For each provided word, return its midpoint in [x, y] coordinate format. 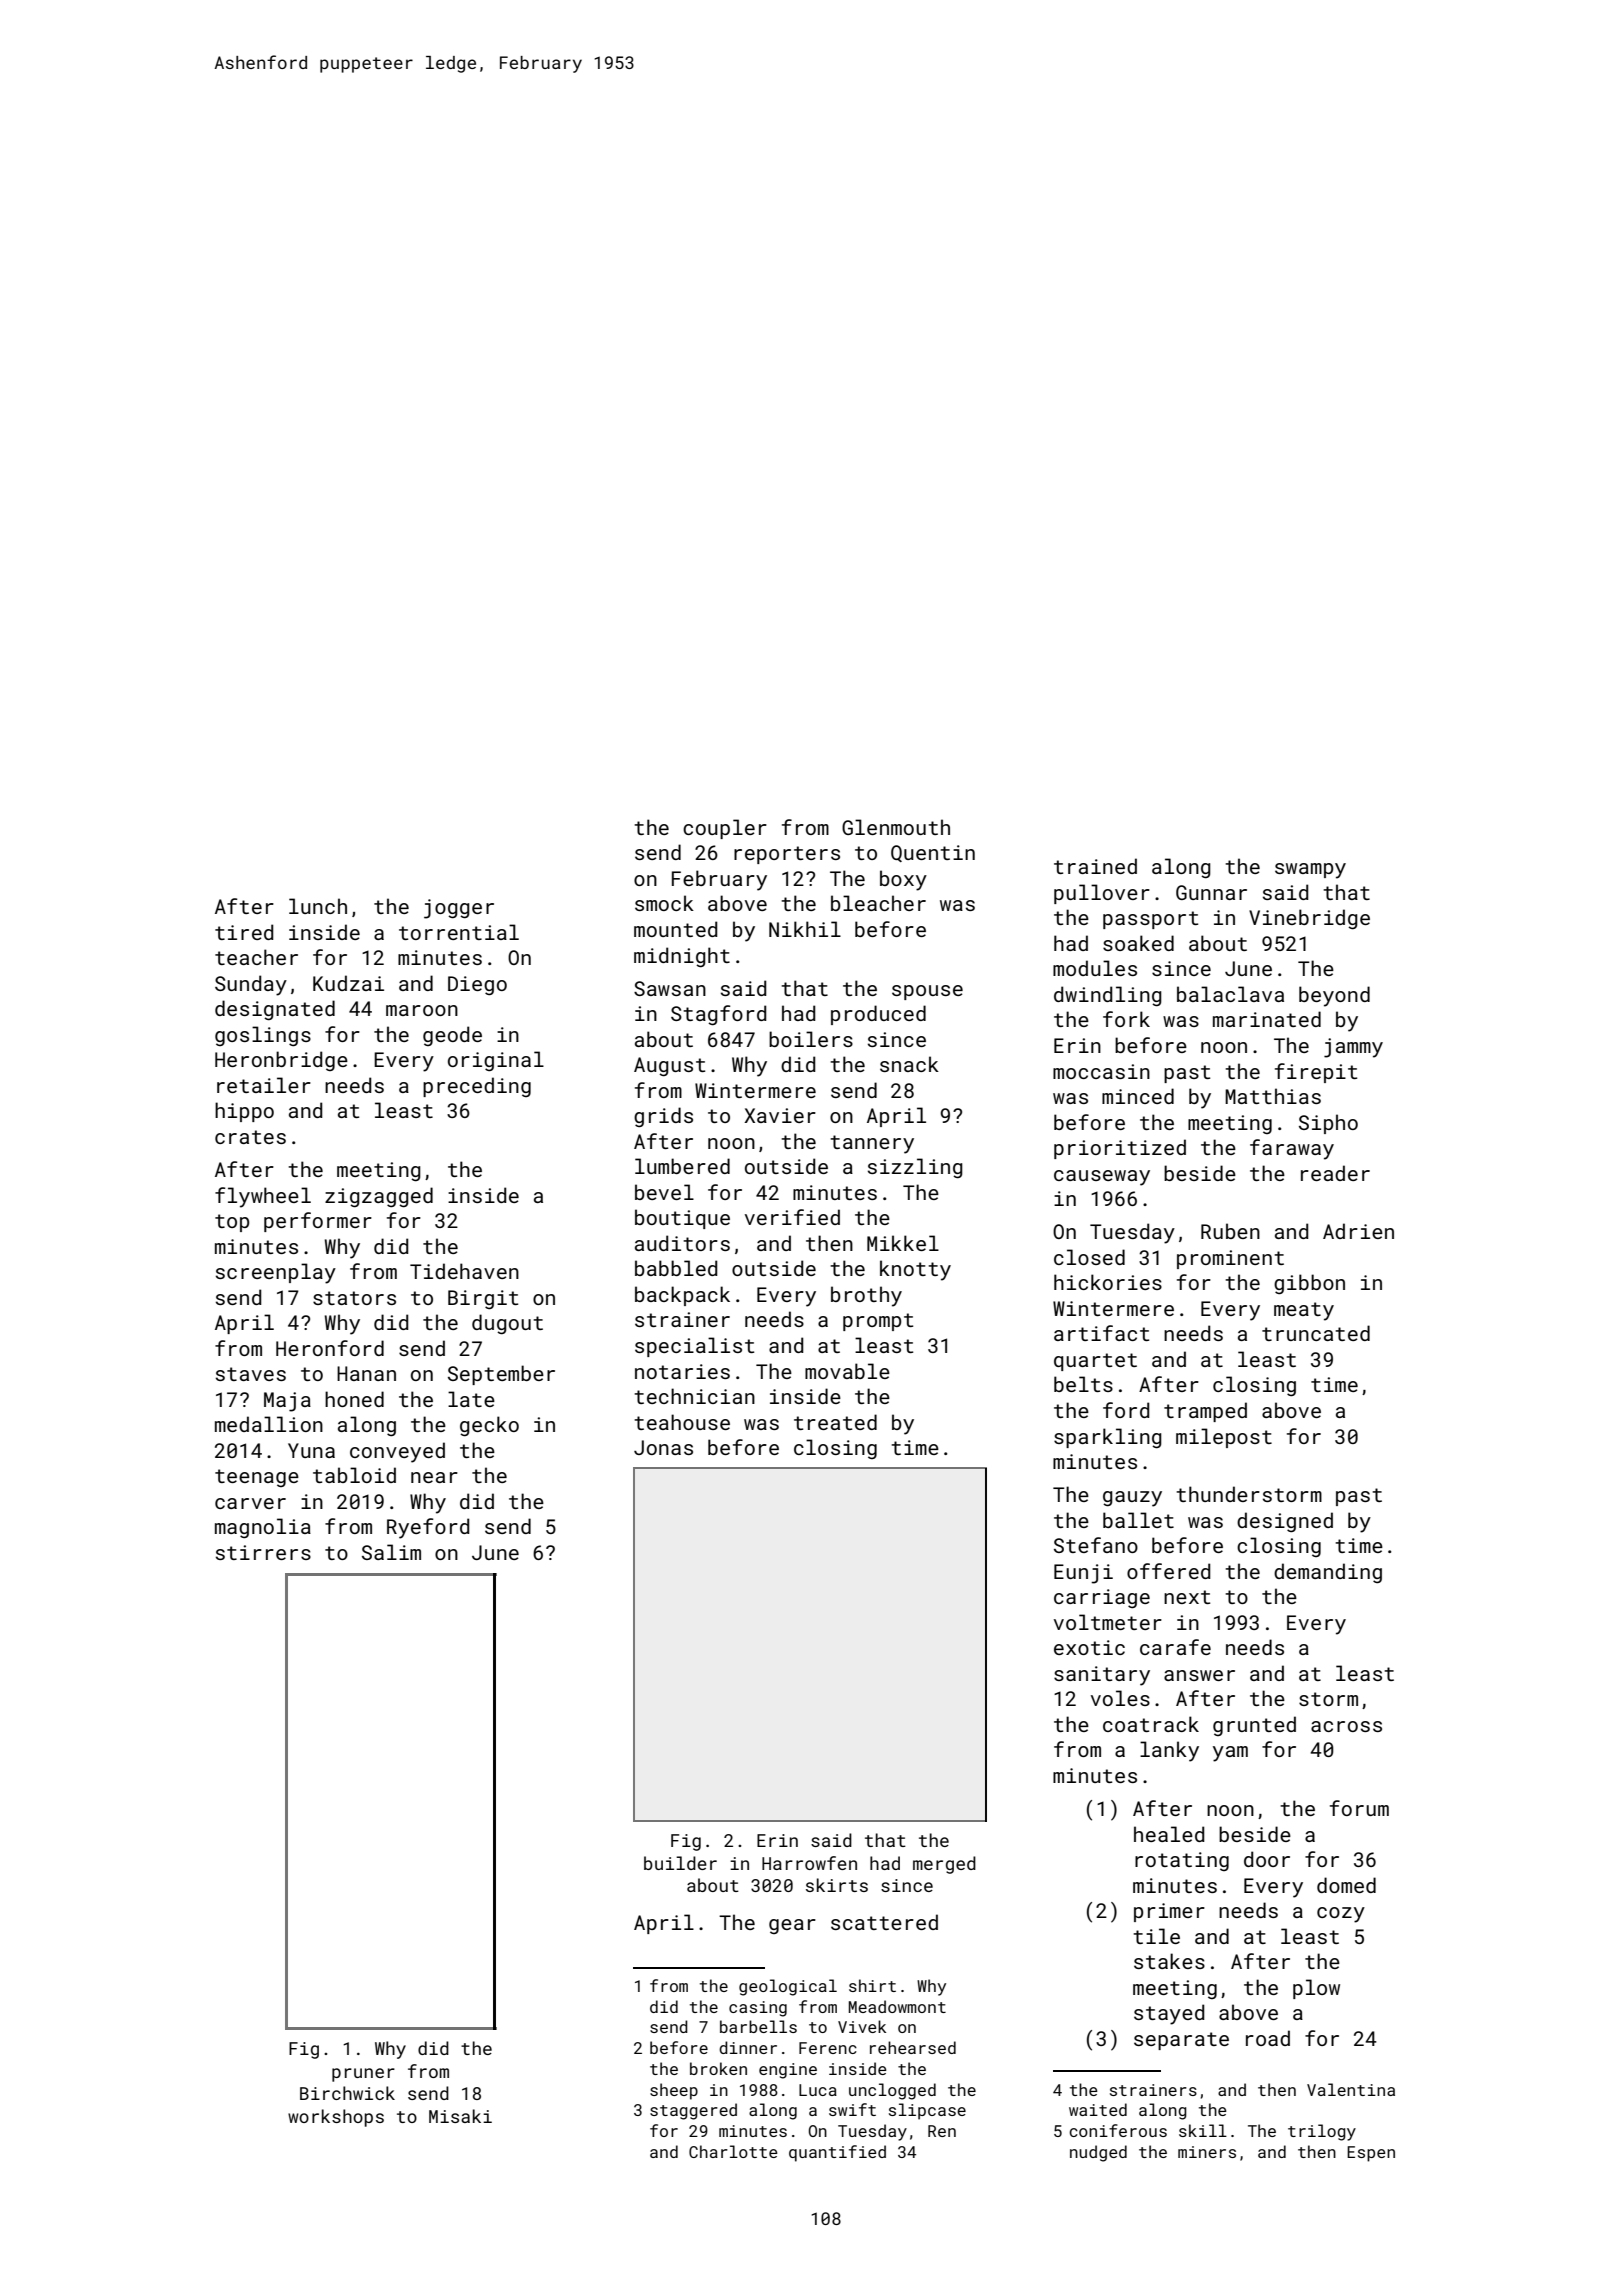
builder [680, 1863]
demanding [1328, 1573]
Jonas [663, 1447]
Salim [391, 1552]
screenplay [276, 1273]
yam [1230, 1754]
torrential [459, 932]
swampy [1310, 871]
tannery [872, 1144]
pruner [363, 2075]
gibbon [1309, 1284]
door [1267, 1859]
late [471, 1399]
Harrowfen [809, 1863]
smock [664, 903]
